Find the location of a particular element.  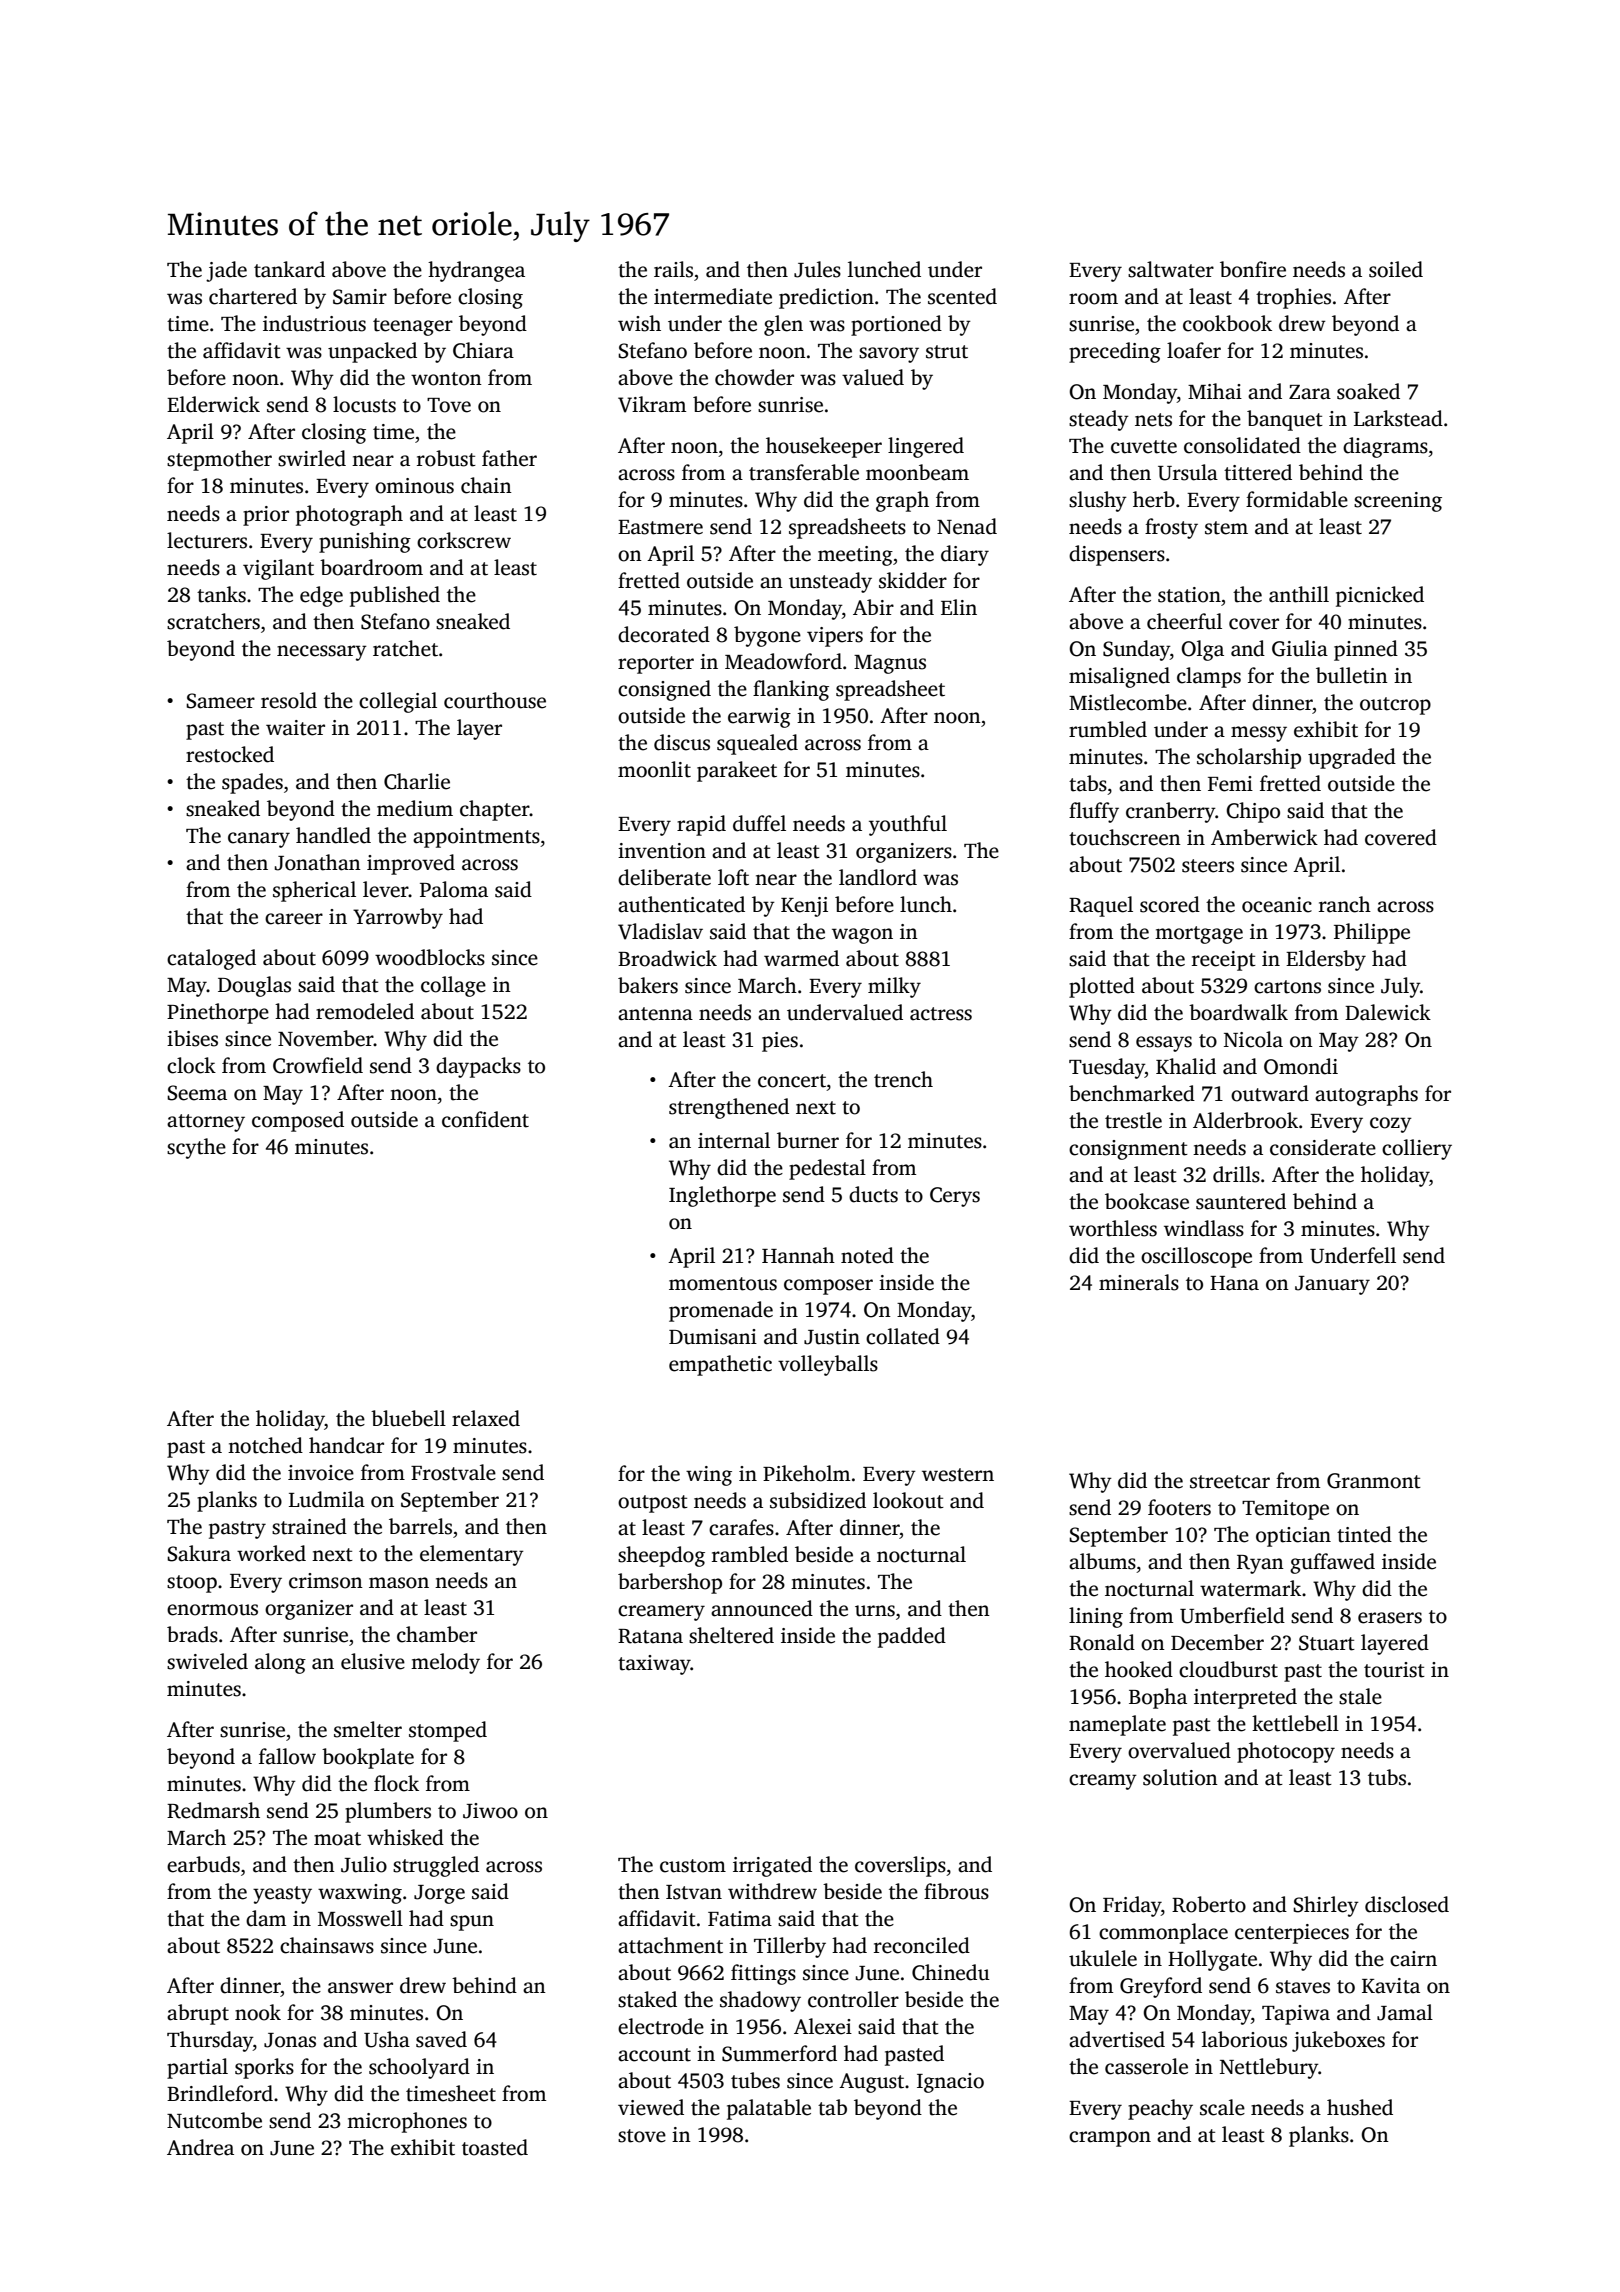

taxiway is located at coordinates (654, 1665).
